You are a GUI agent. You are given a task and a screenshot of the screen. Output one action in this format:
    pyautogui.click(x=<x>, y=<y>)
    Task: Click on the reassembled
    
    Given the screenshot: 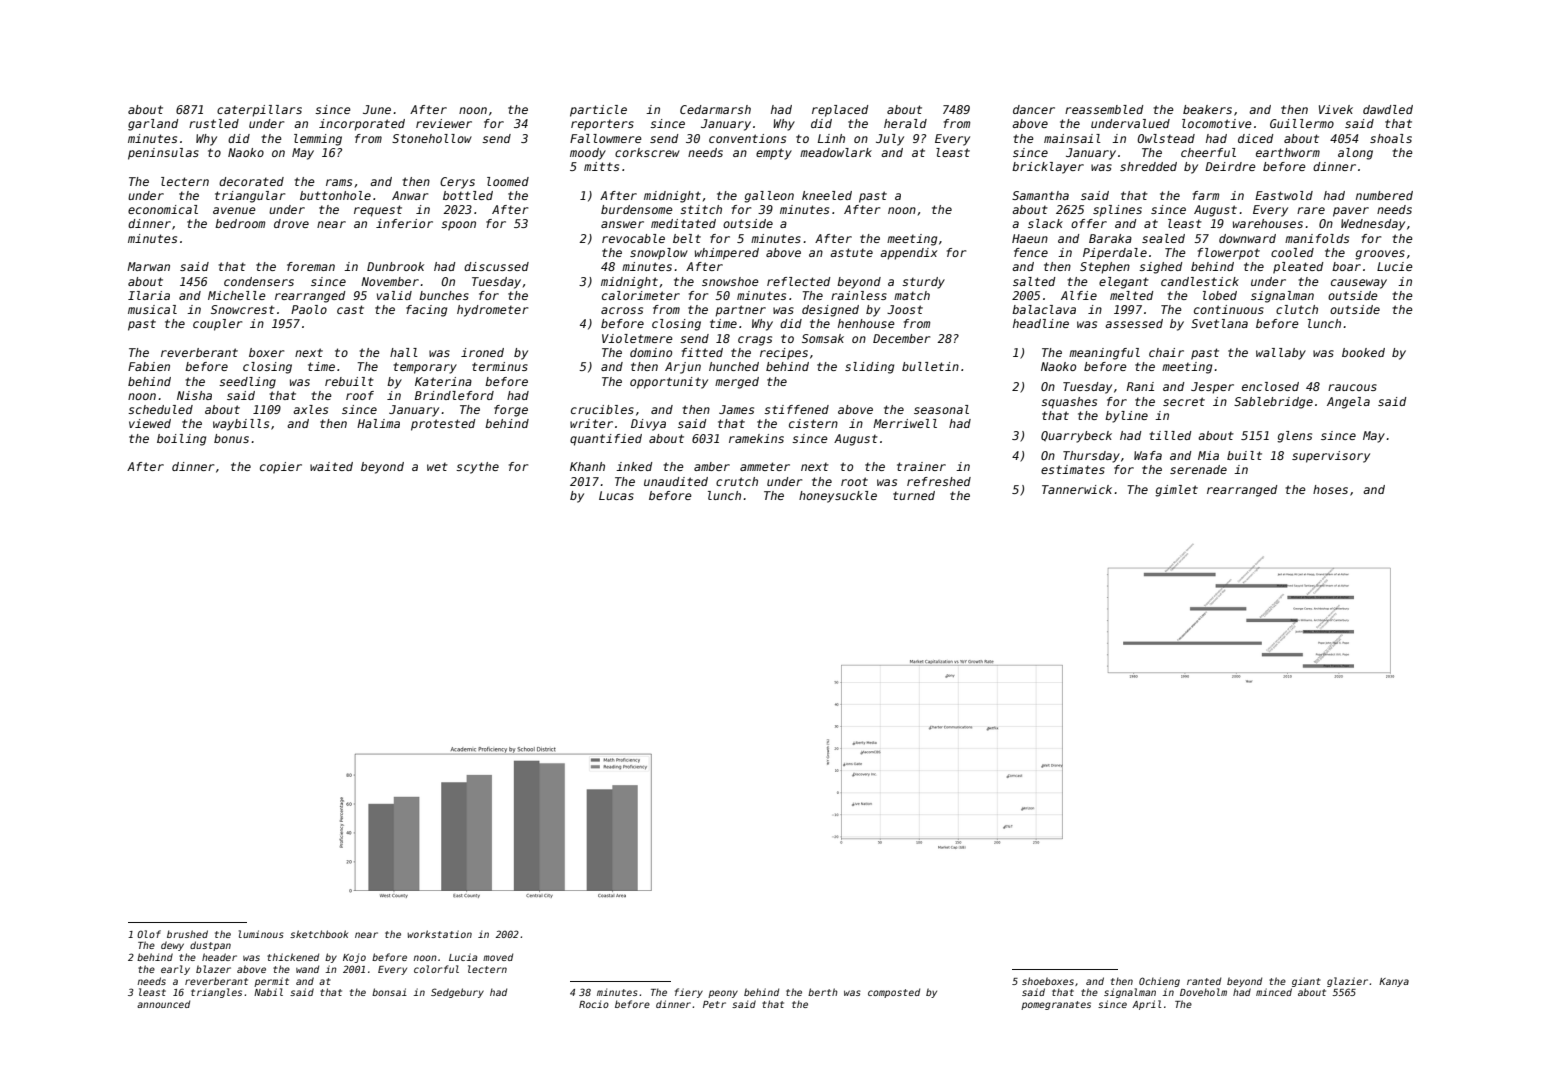 What is the action you would take?
    pyautogui.click(x=1104, y=109)
